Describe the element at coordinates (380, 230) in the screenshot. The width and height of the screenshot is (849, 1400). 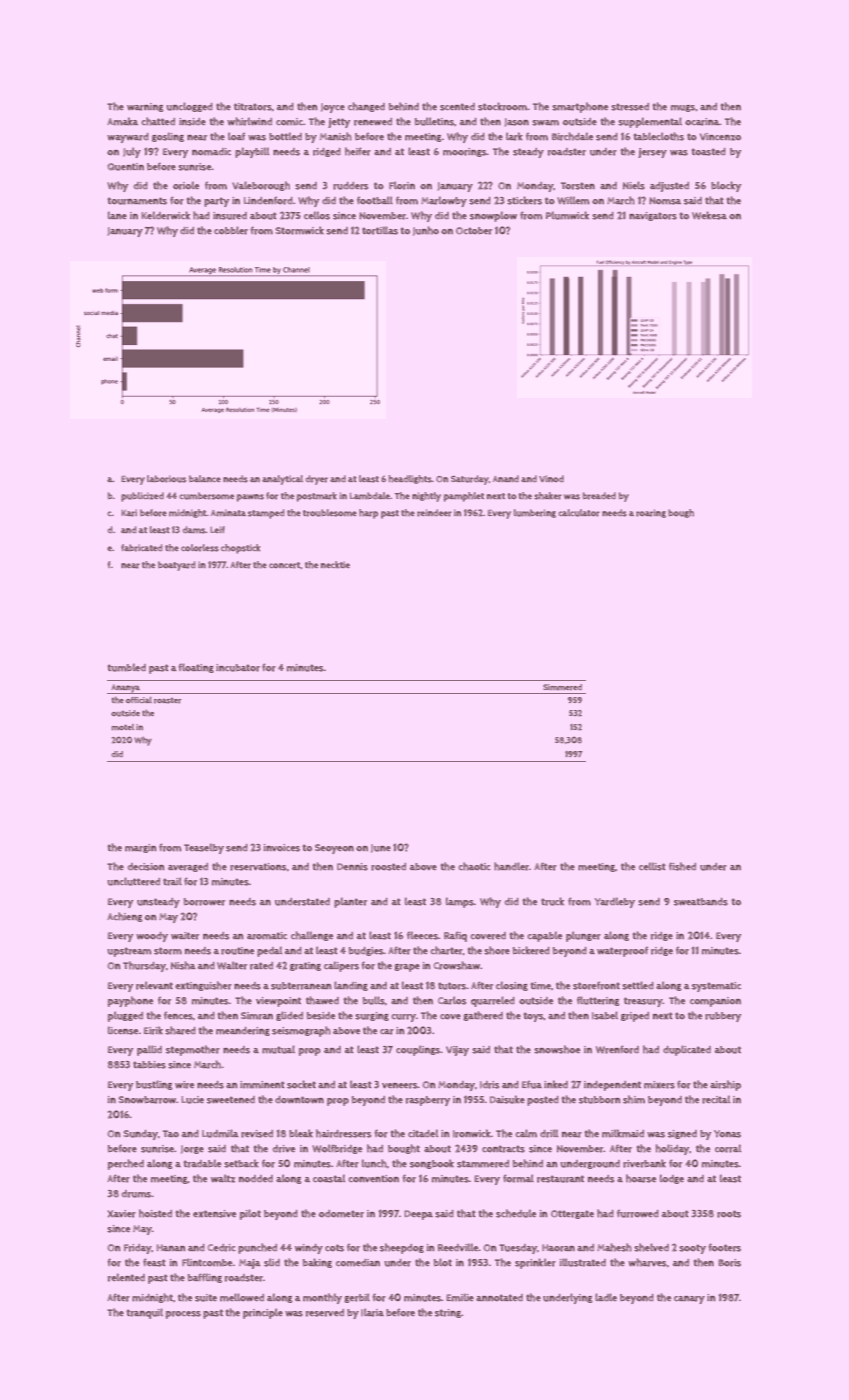
I see `tortillas` at that location.
